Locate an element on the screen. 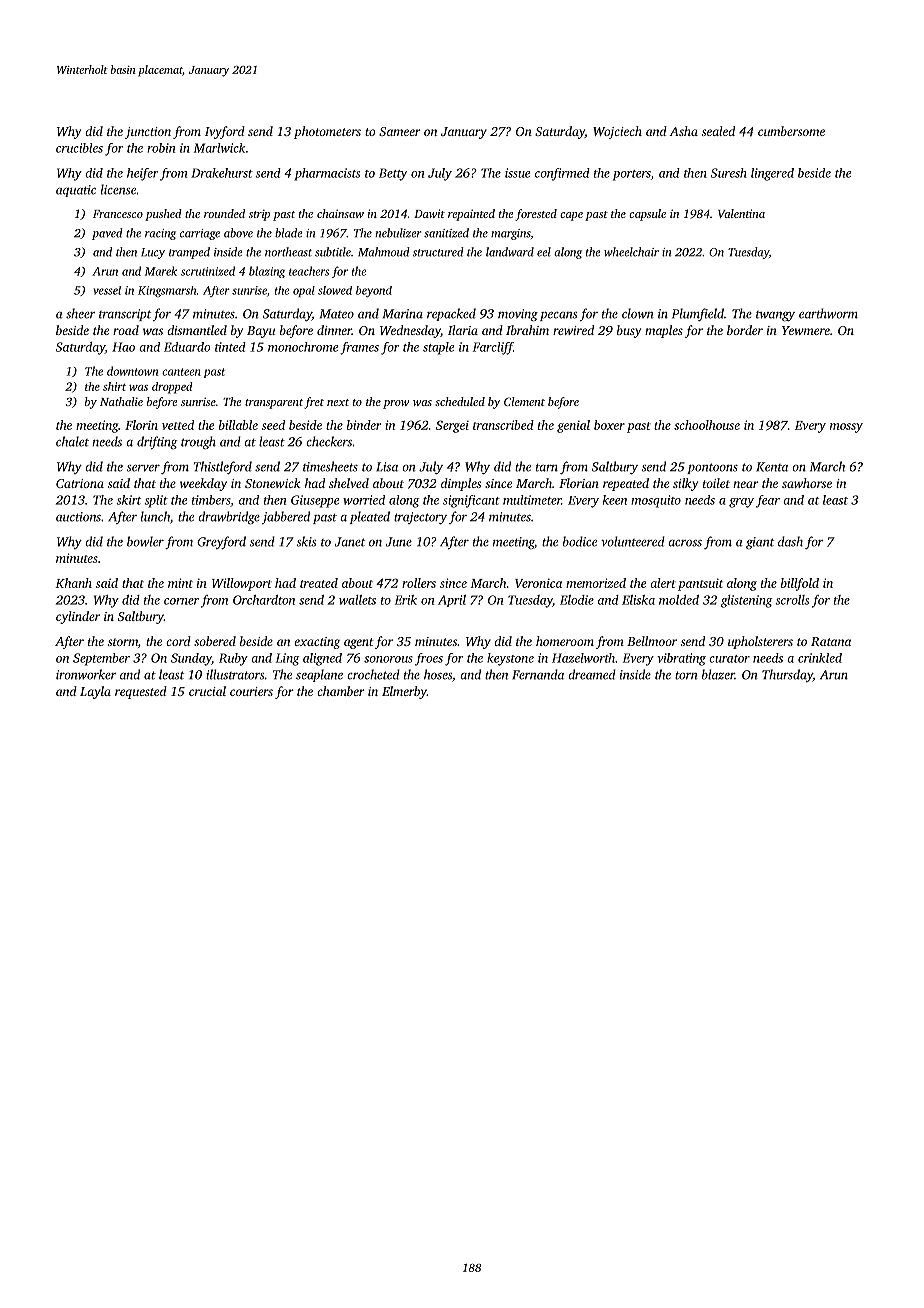  capsule is located at coordinates (647, 215).
